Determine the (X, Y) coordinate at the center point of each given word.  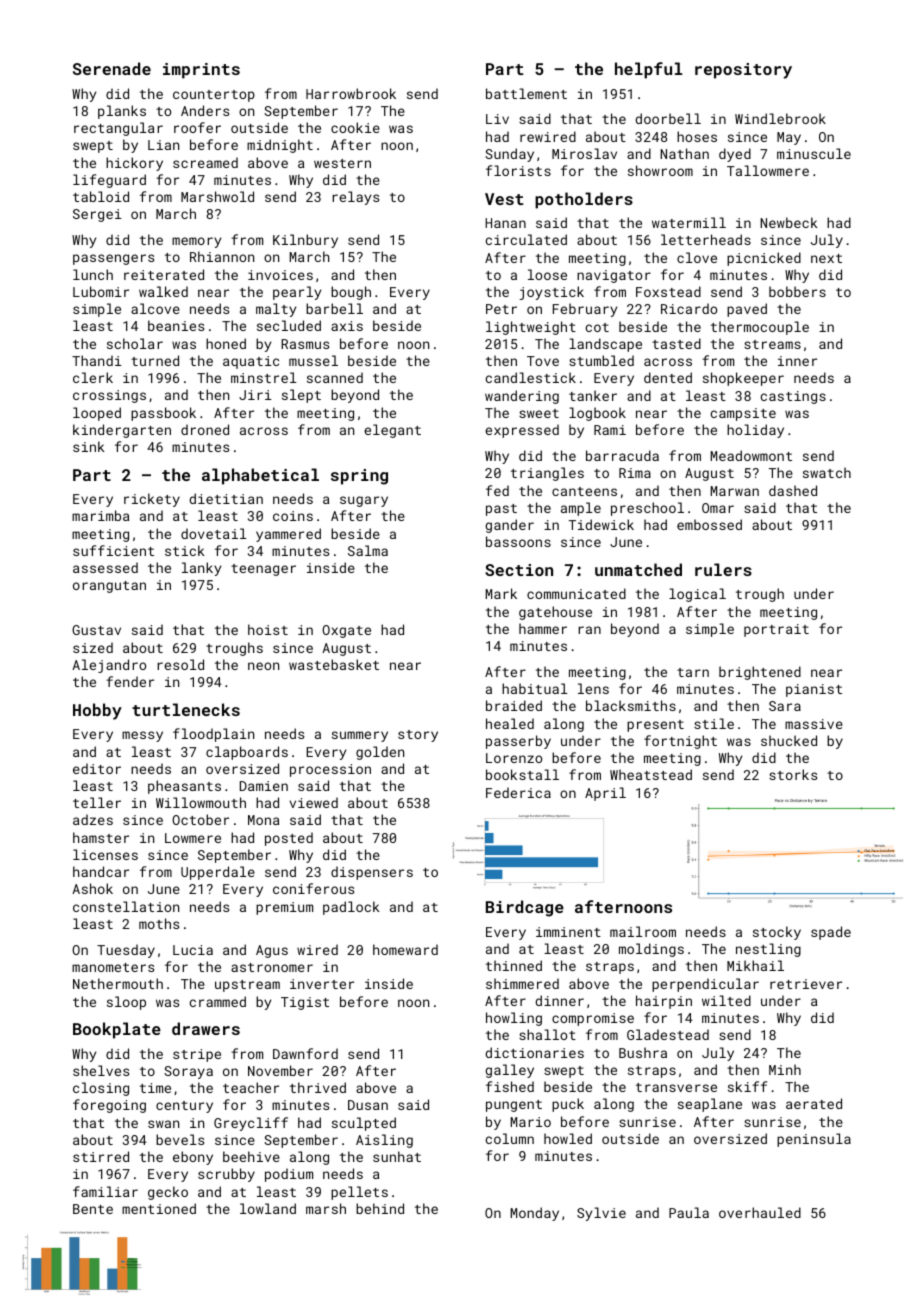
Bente (93, 1209)
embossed (709, 524)
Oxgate (346, 631)
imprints (201, 71)
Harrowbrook (351, 93)
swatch (827, 472)
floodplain (213, 735)
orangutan (109, 587)
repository (743, 71)
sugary (364, 501)
